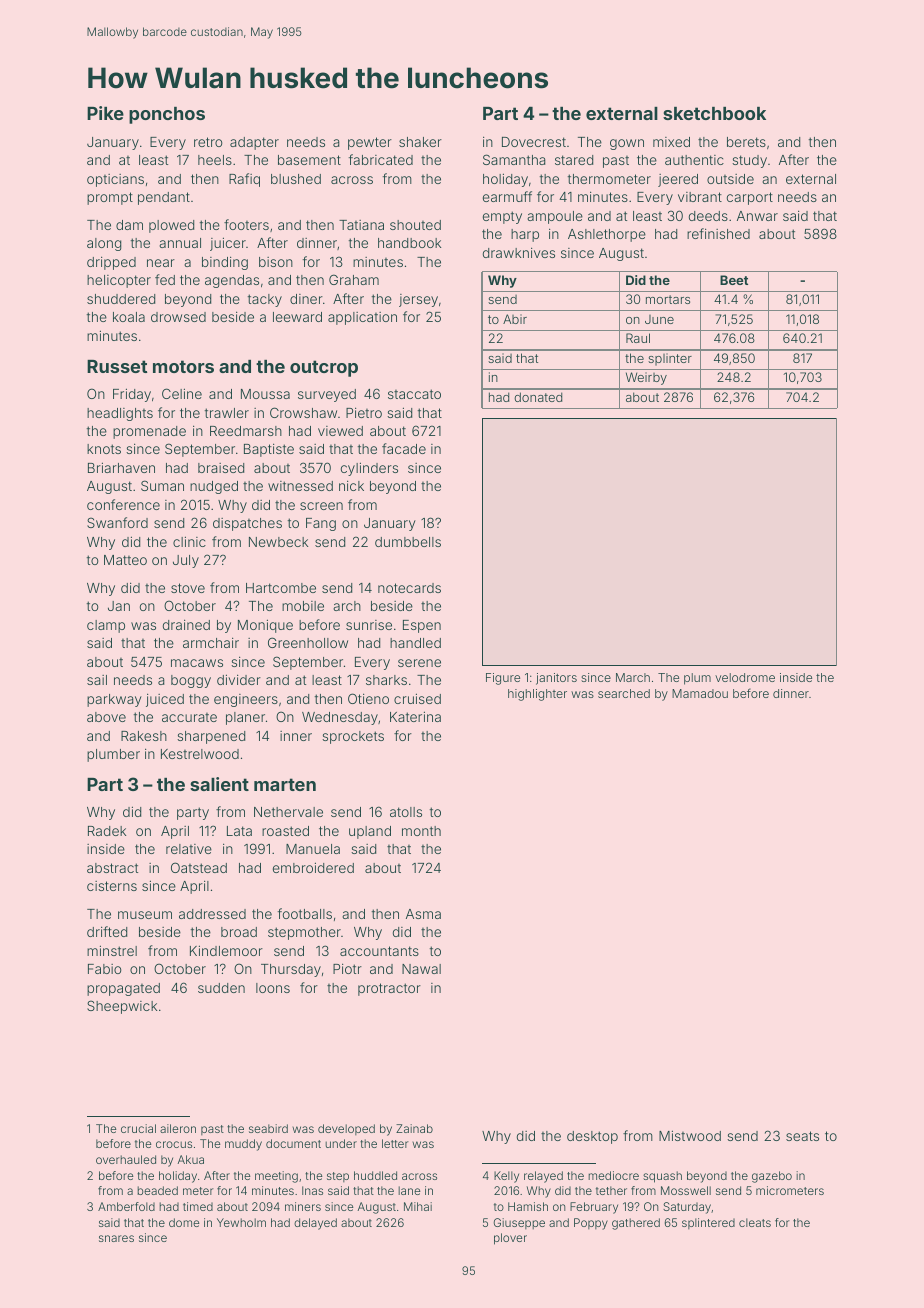 This page has height=1308, width=924. Describe the element at coordinates (361, 225) in the page. I see `Tatiana` at that location.
